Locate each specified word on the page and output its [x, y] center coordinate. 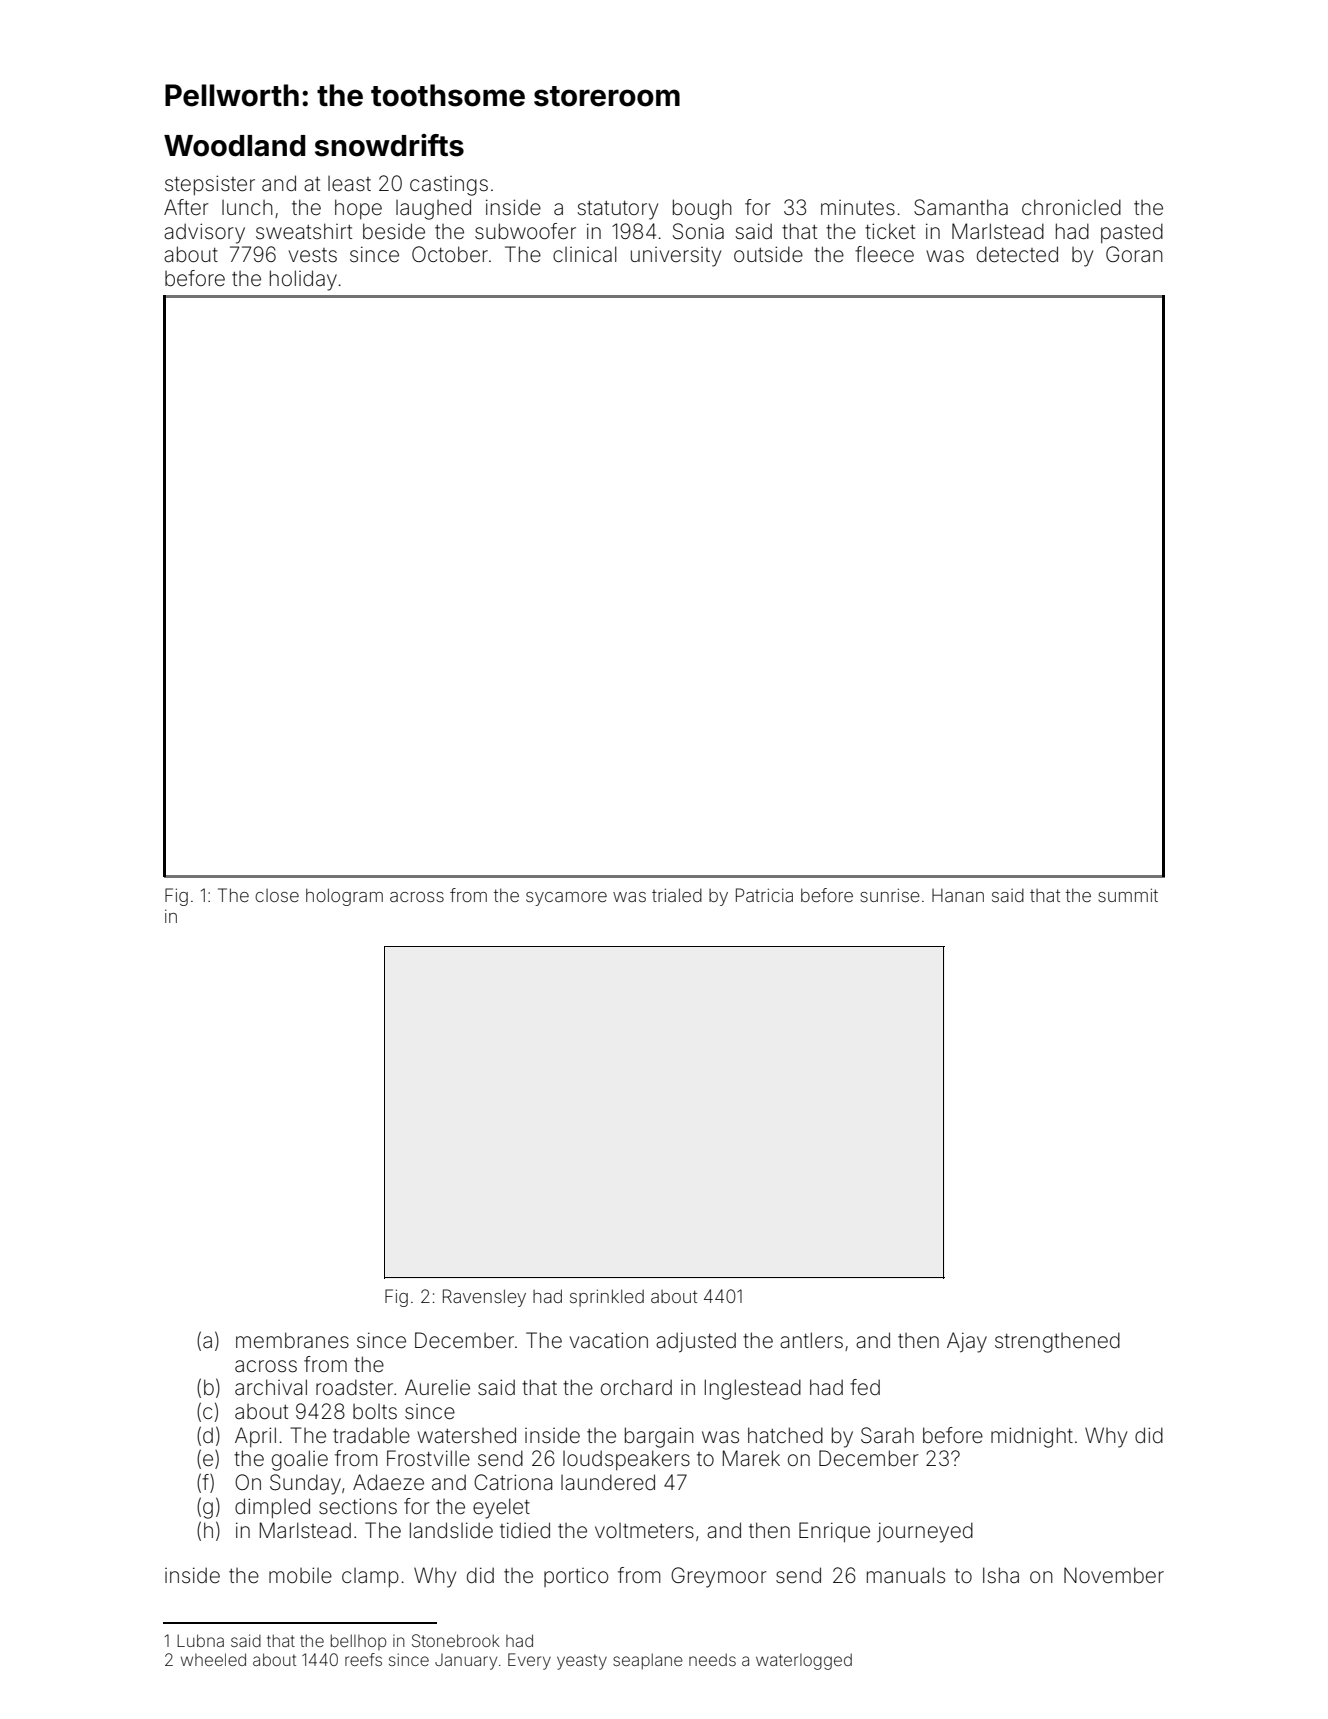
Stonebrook [456, 1640]
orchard [636, 1387]
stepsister [210, 185]
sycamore [566, 899]
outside [768, 254]
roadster [354, 1387]
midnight [1032, 1437]
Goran [1134, 254]
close [277, 895]
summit [1128, 895]
